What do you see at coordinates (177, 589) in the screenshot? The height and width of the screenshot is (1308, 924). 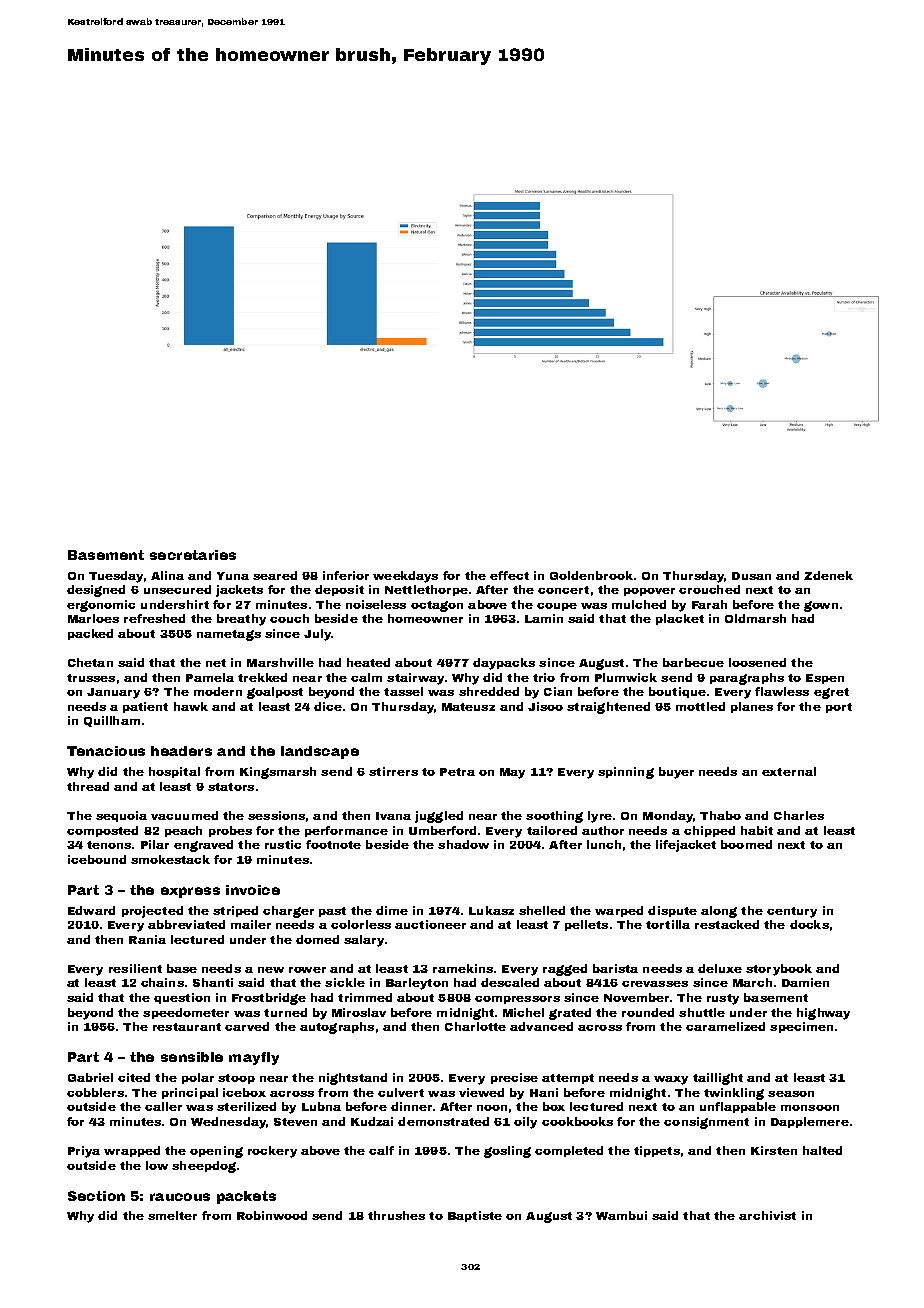 I see `unsecured` at bounding box center [177, 589].
